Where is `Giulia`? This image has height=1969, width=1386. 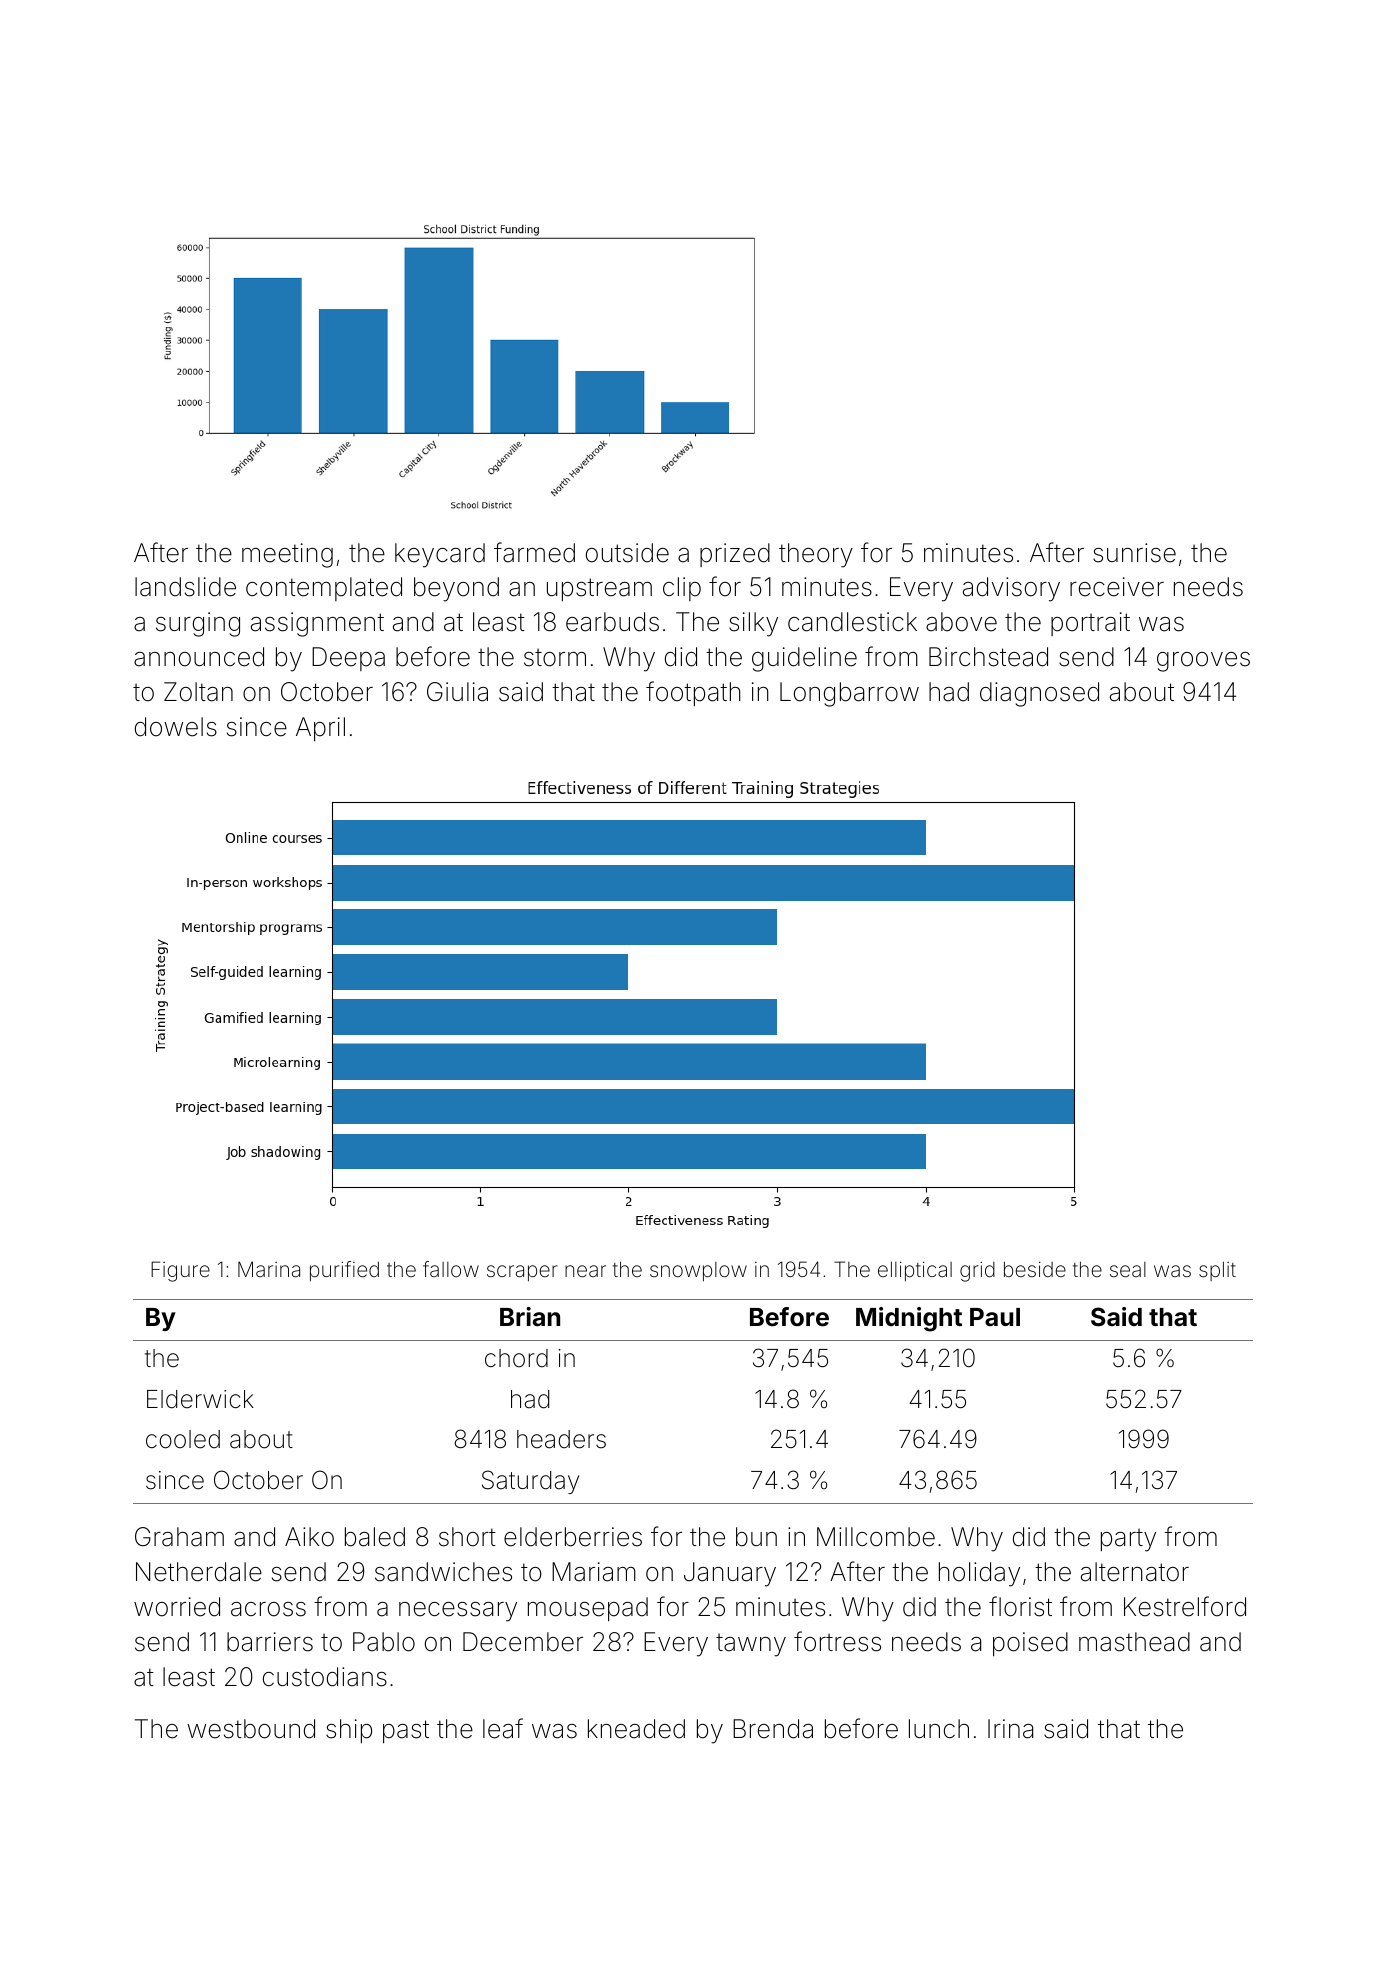 Giulia is located at coordinates (457, 692).
